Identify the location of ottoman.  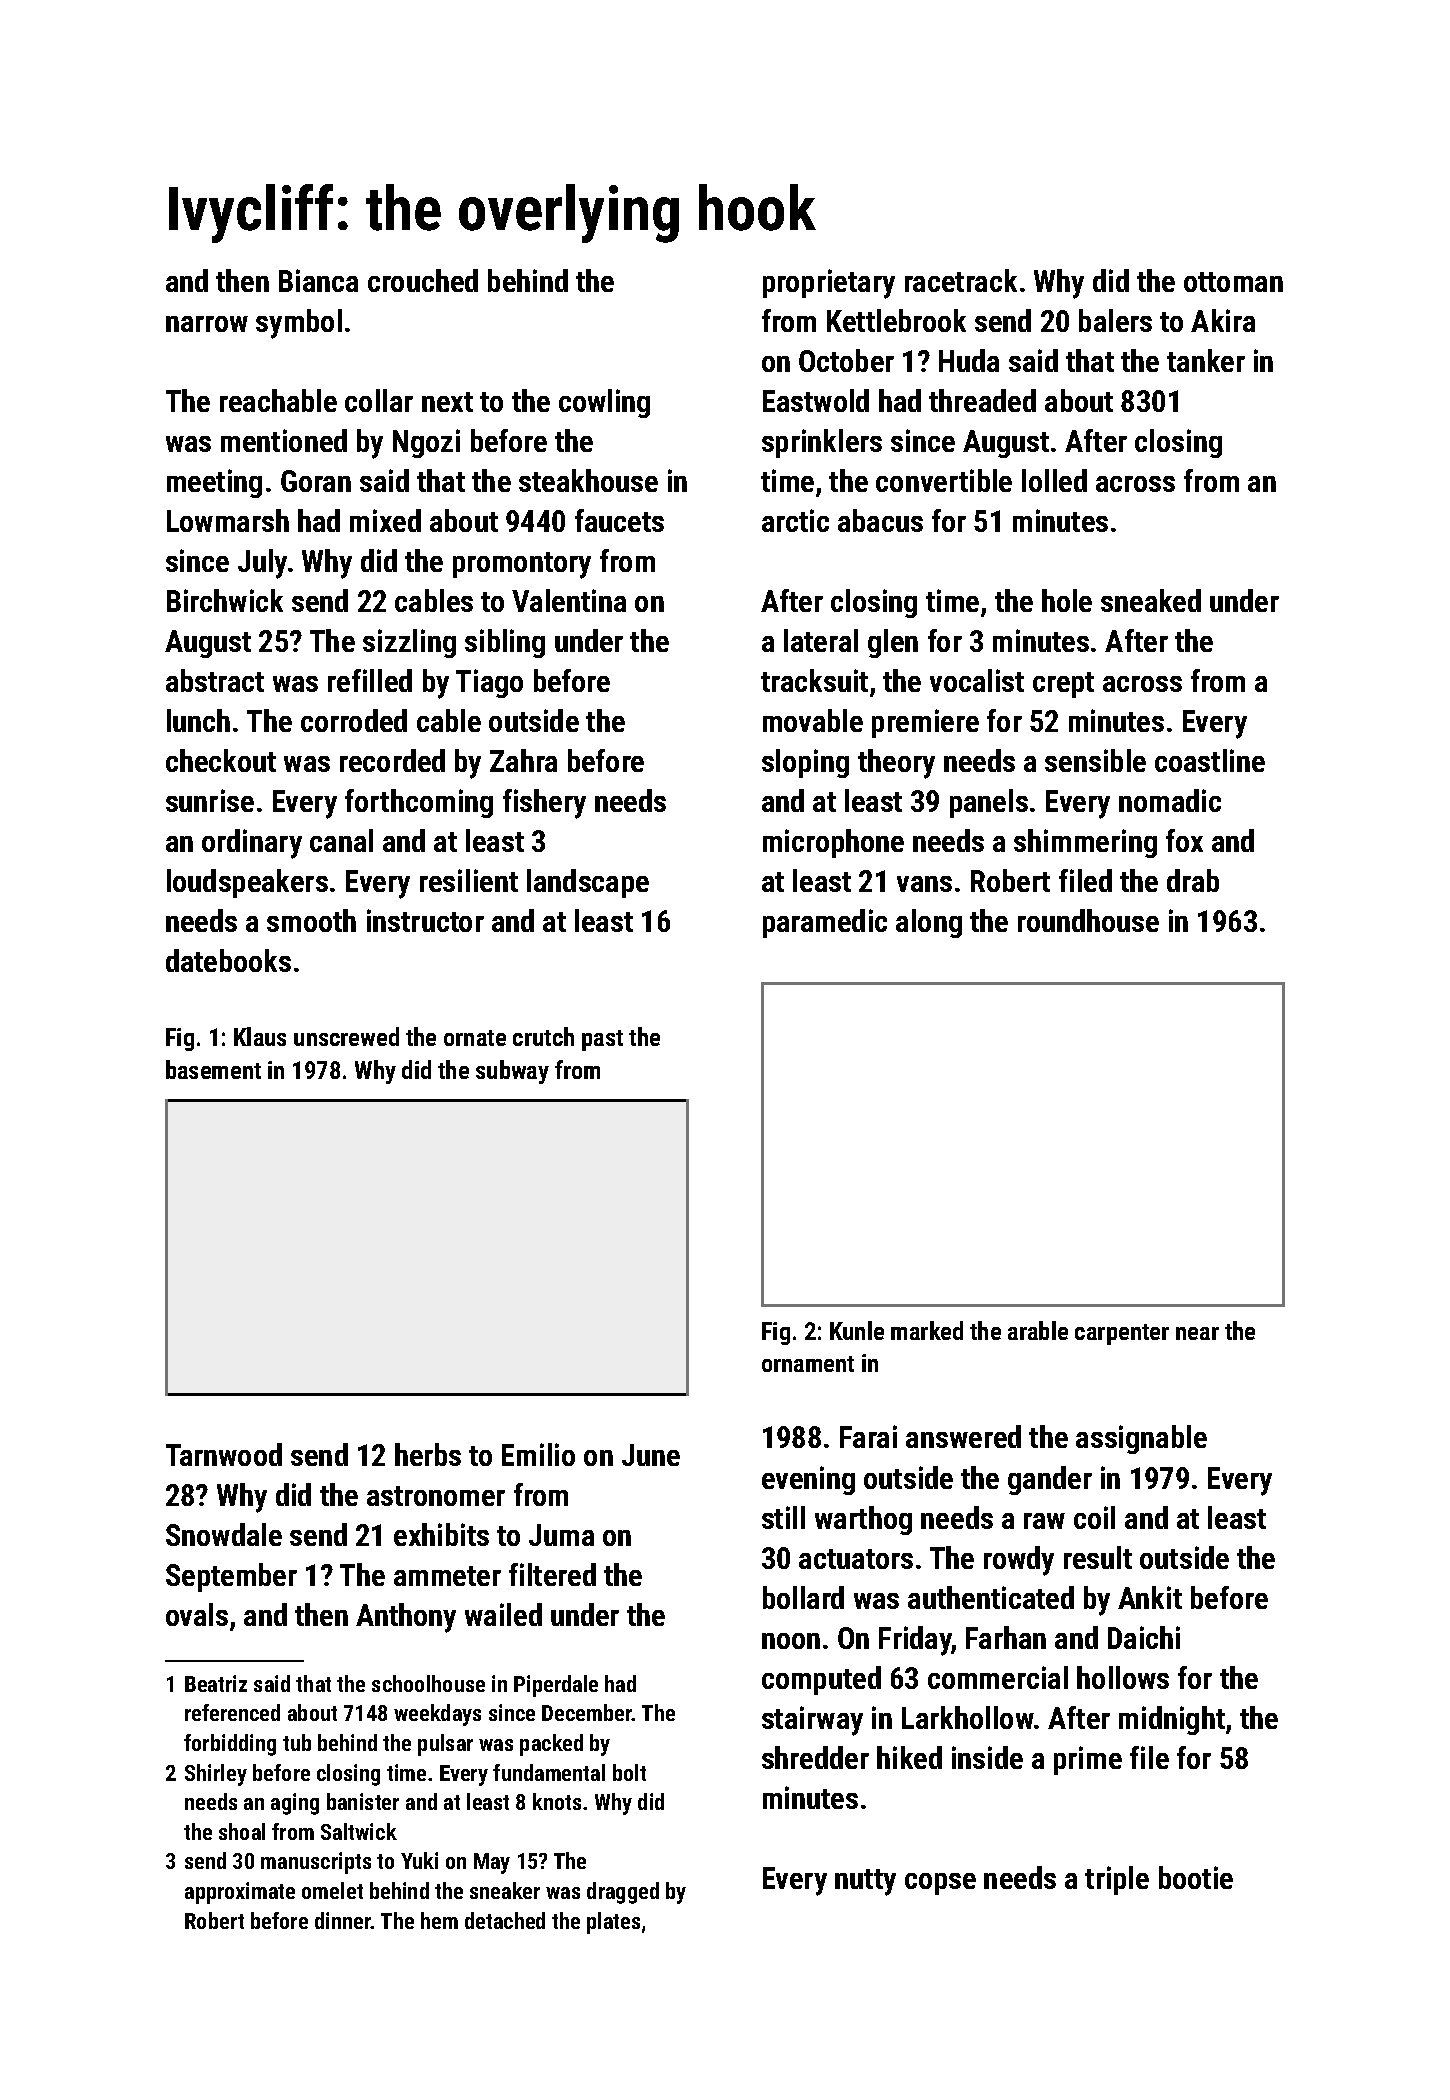
(1233, 282).
